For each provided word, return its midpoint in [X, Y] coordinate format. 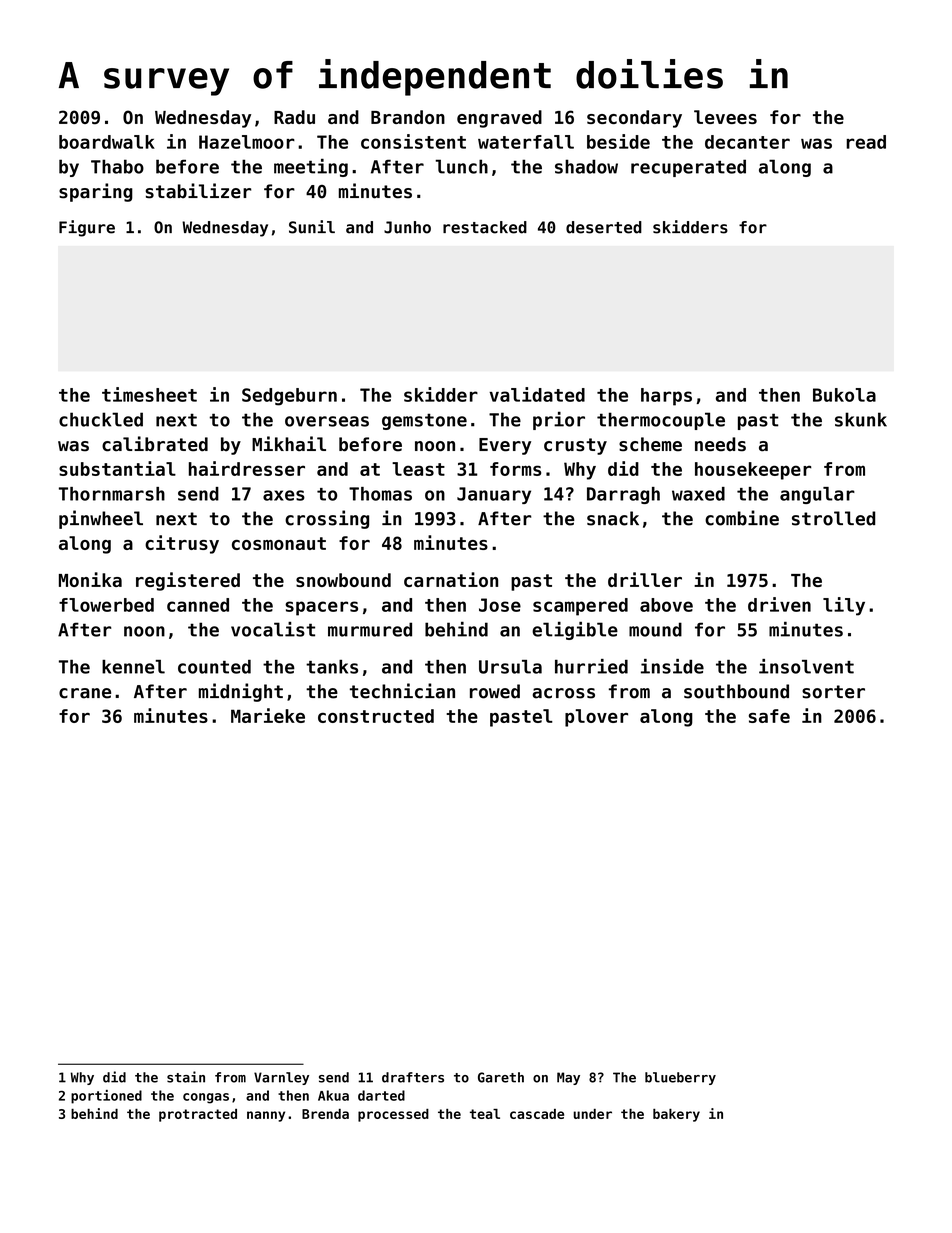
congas [206, 1098]
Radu [294, 117]
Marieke [268, 715]
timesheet [149, 394]
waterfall [526, 142]
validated [537, 394]
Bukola [844, 395]
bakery [676, 1115]
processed [393, 1115]
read [866, 142]
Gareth [501, 1077]
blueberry [680, 1078]
